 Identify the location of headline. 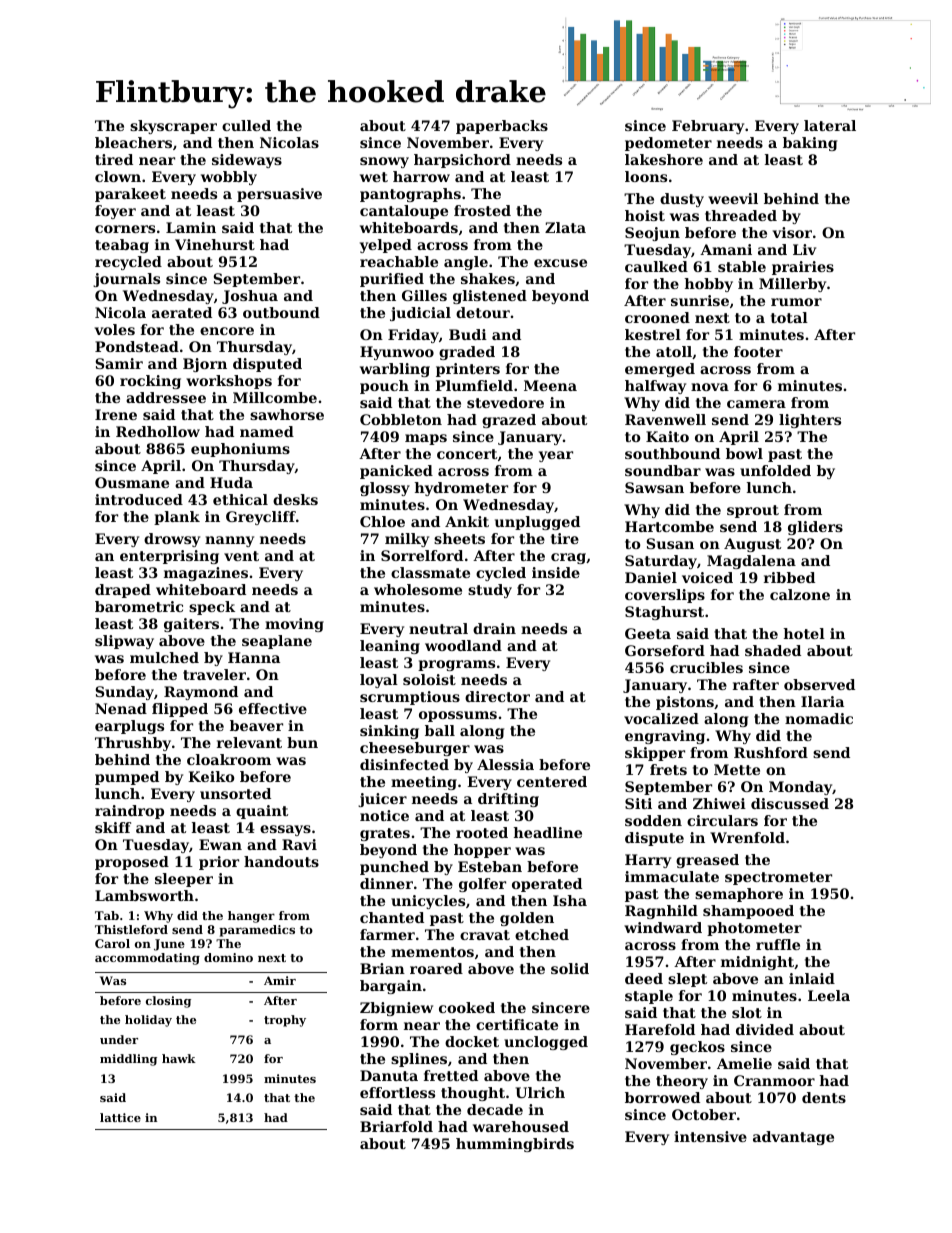
(547, 832).
